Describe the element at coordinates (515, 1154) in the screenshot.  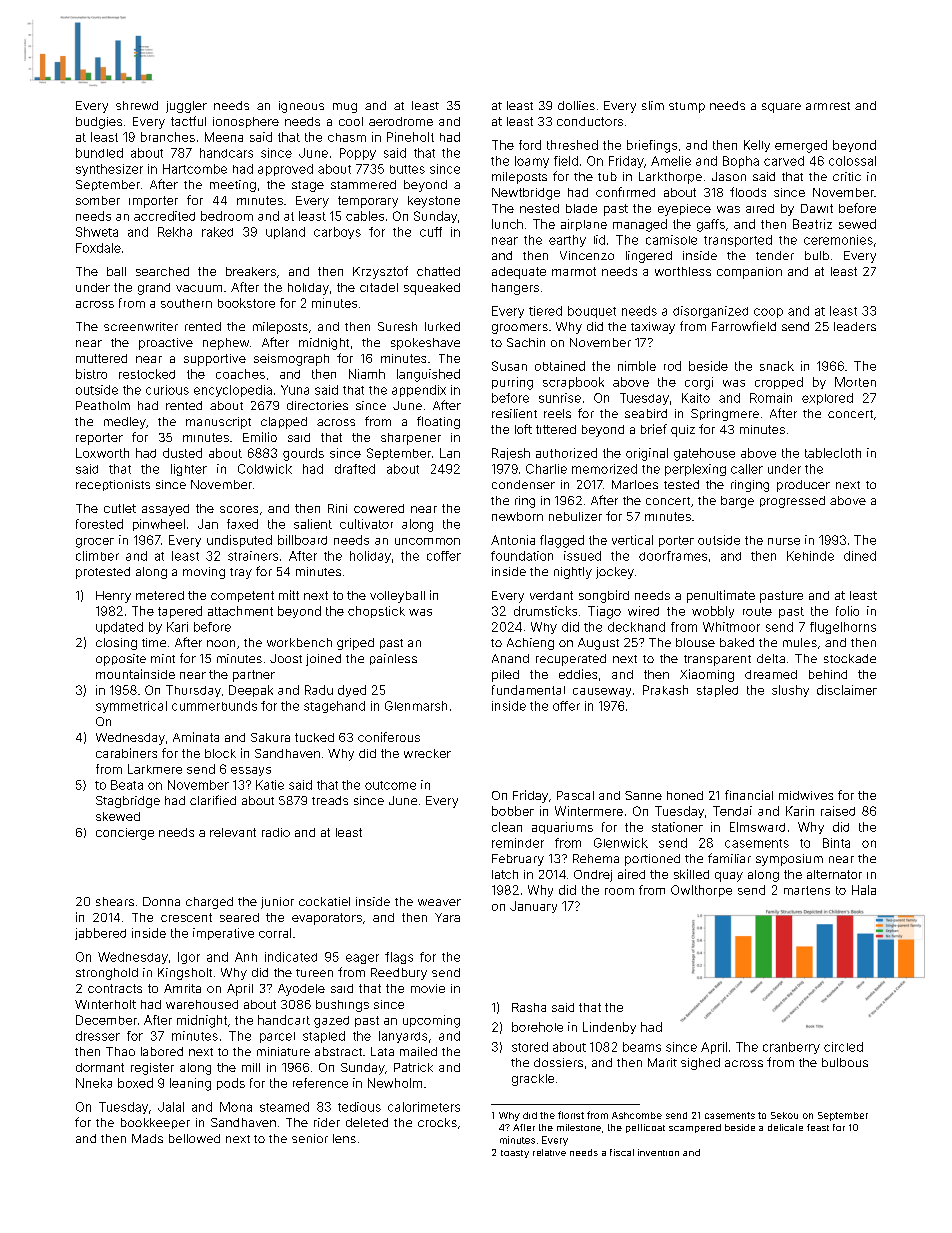
I see `toasty` at that location.
